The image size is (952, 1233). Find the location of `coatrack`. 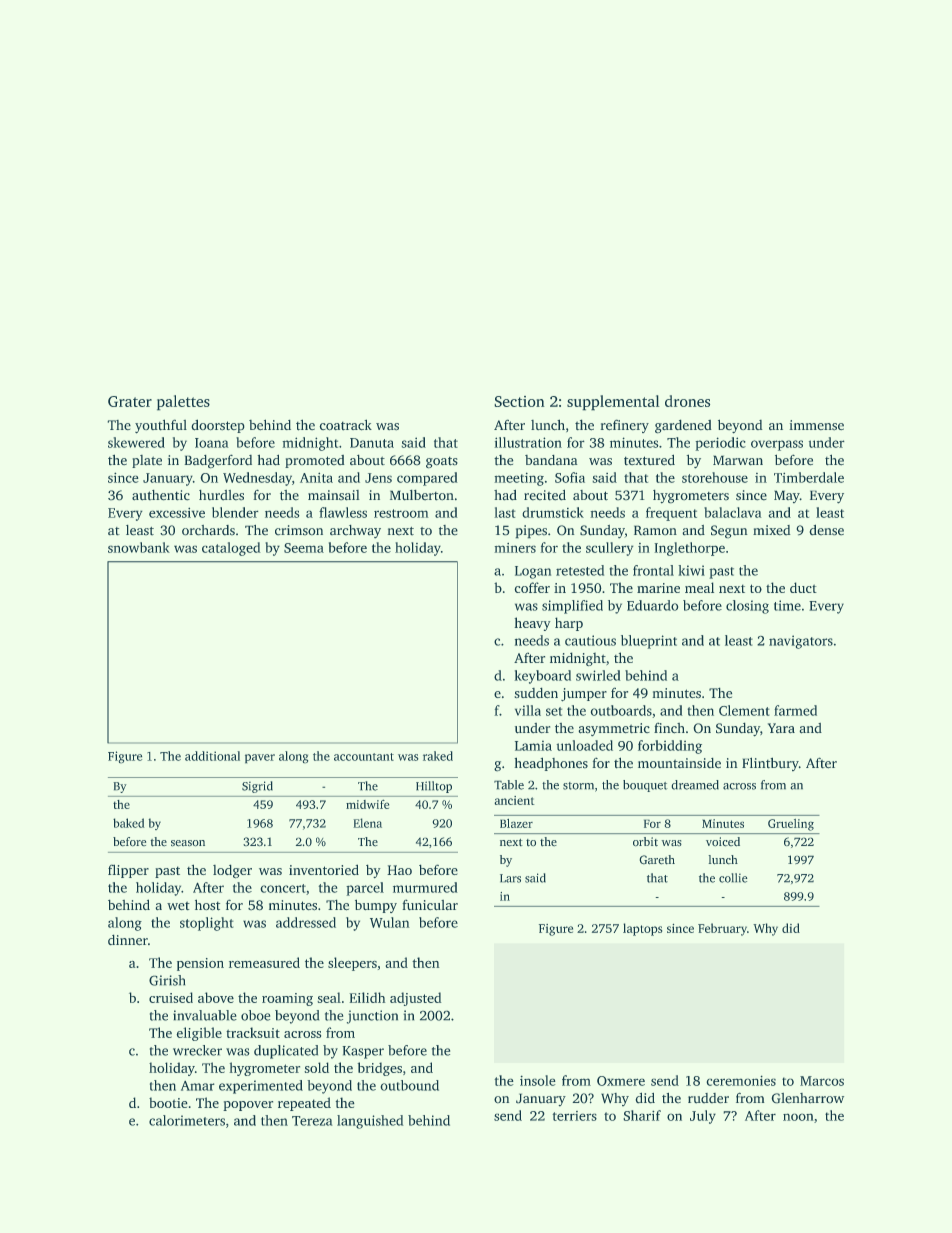

coatrack is located at coordinates (345, 425).
